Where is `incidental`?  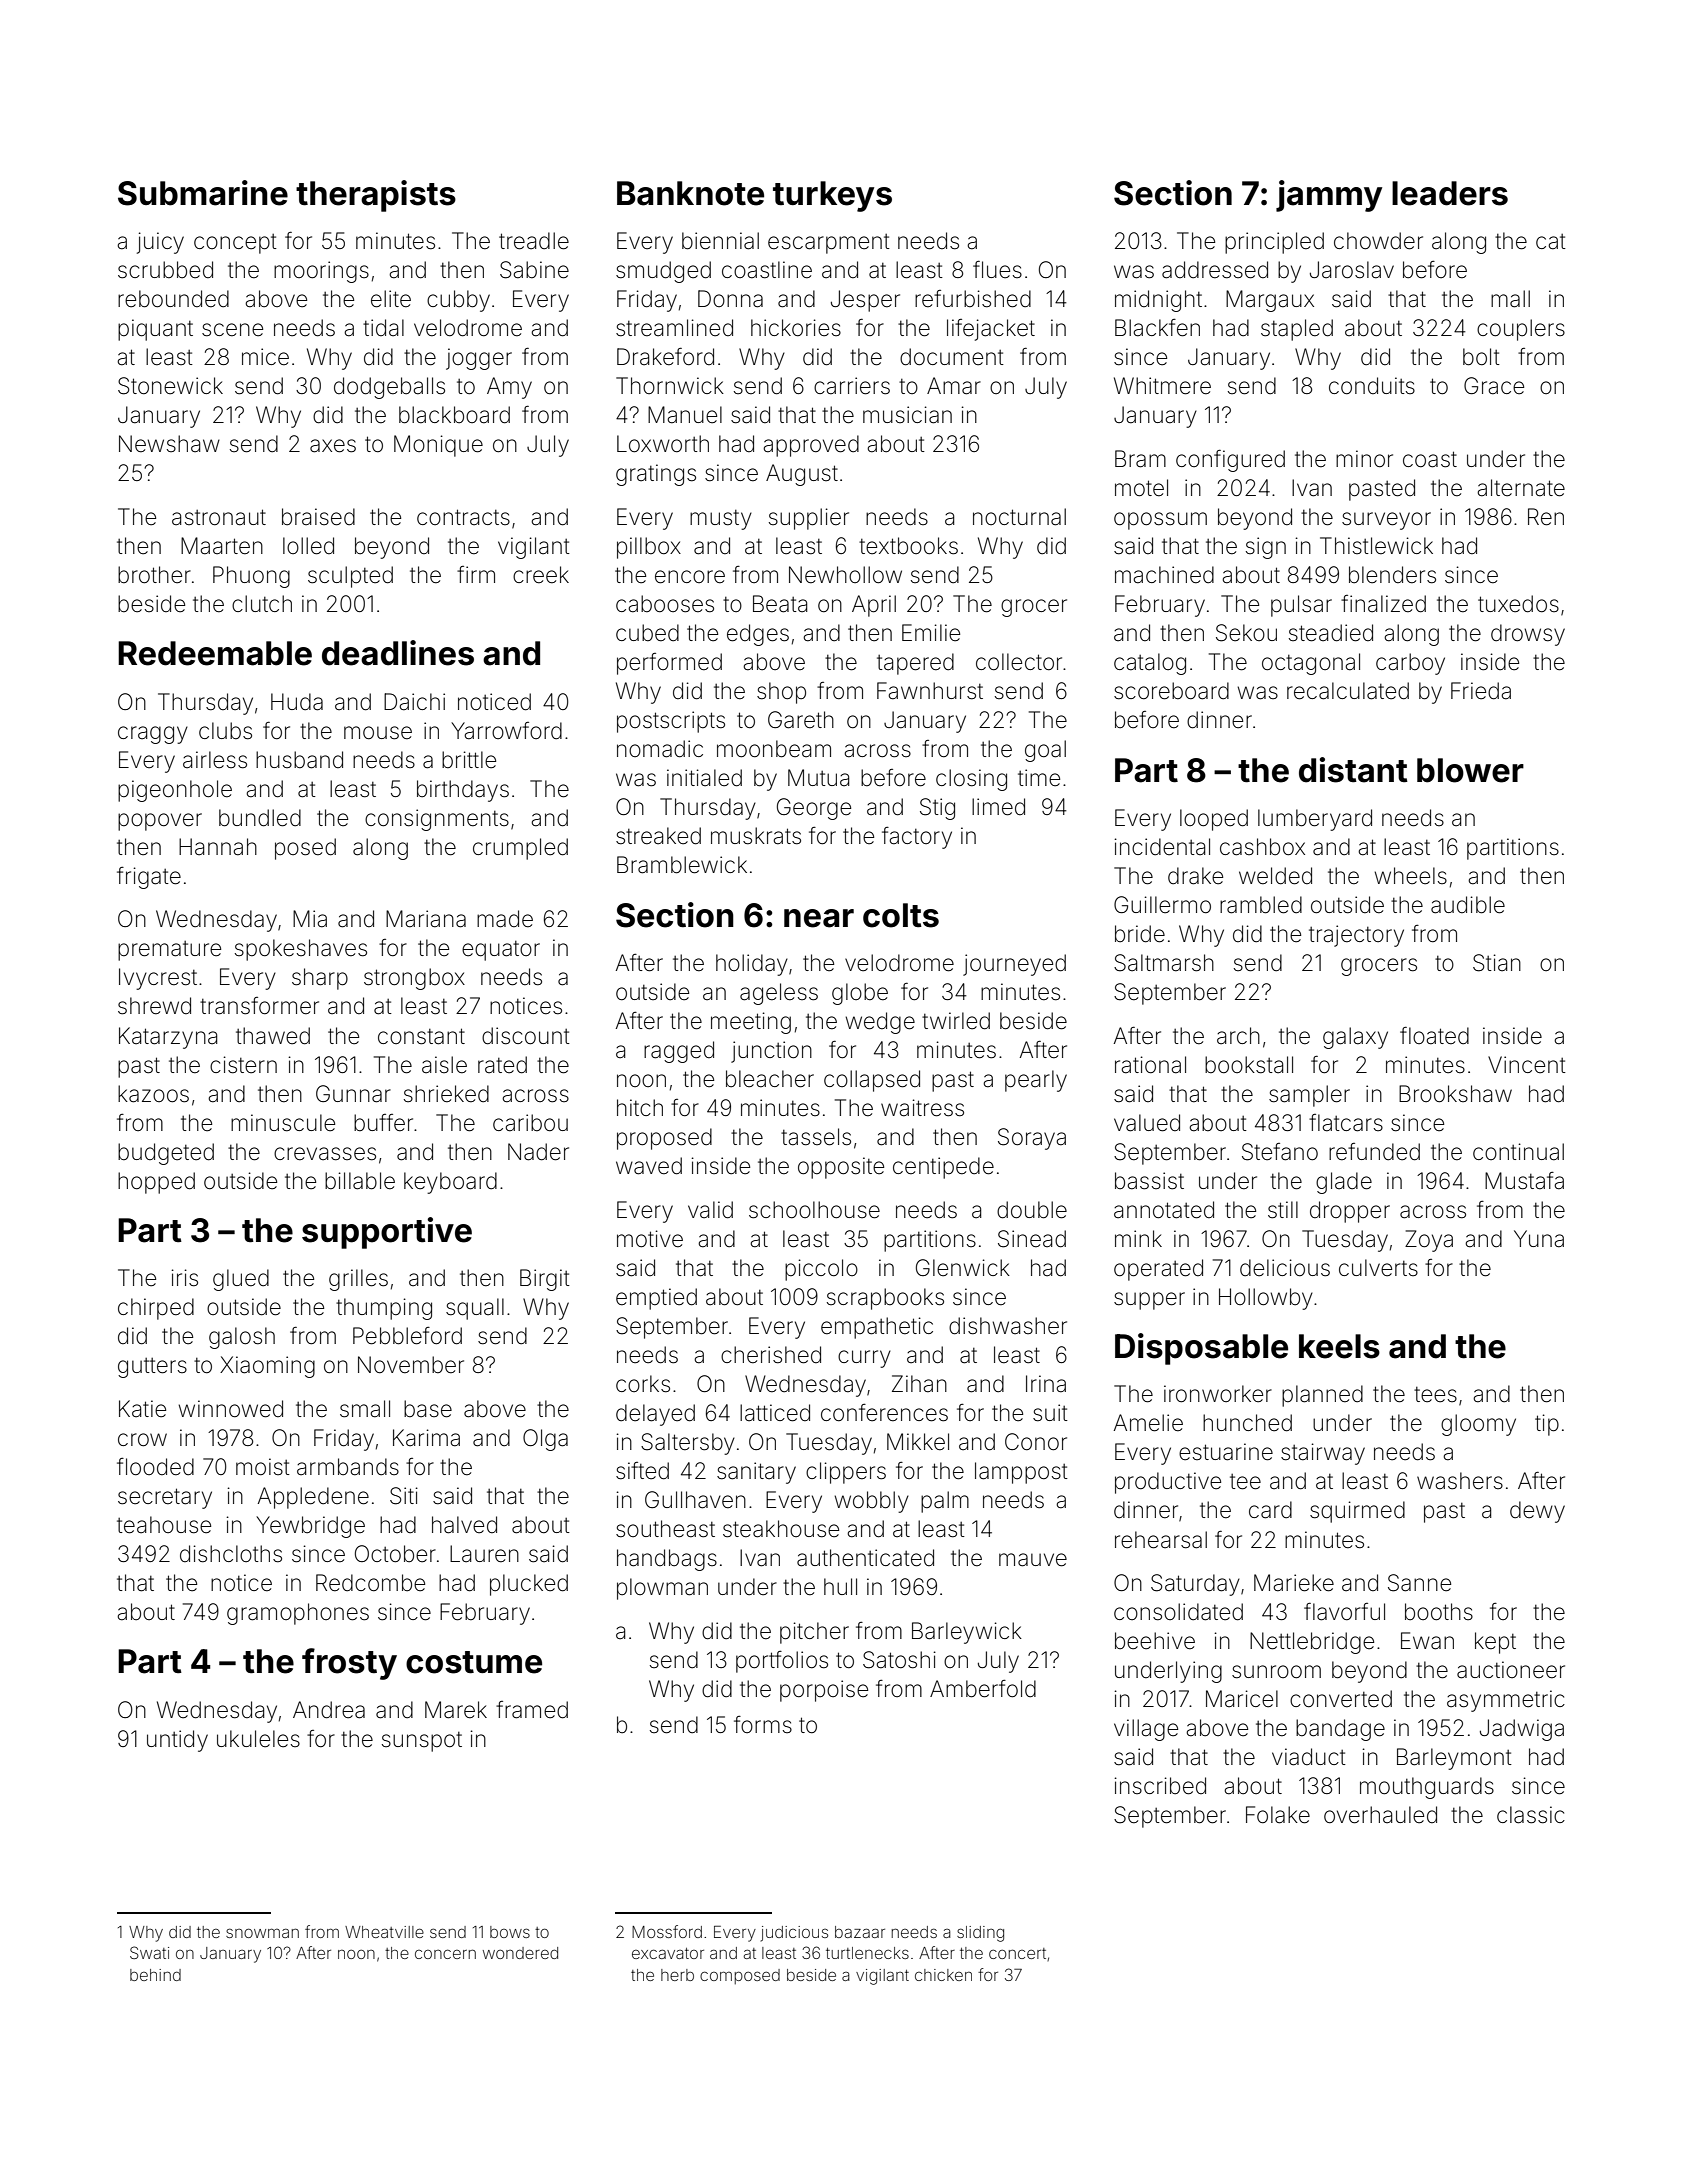 incidental is located at coordinates (1162, 847).
